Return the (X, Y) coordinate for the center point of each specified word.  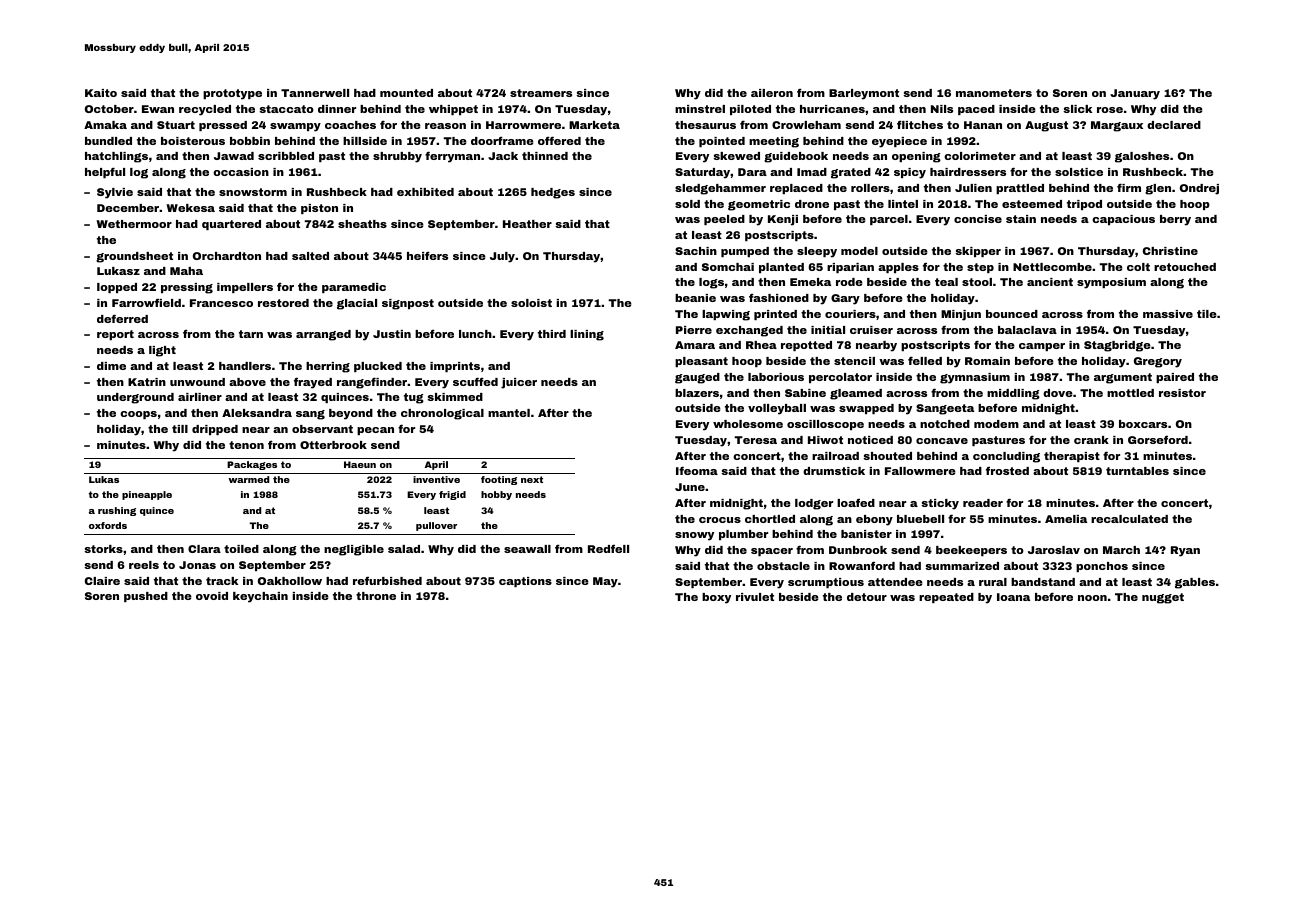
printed (775, 315)
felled (925, 360)
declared (1174, 125)
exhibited (425, 192)
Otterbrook (333, 445)
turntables (1137, 471)
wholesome (748, 424)
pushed (146, 597)
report (115, 335)
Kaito (101, 93)
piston (319, 209)
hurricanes (832, 109)
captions (525, 582)
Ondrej (1199, 189)
